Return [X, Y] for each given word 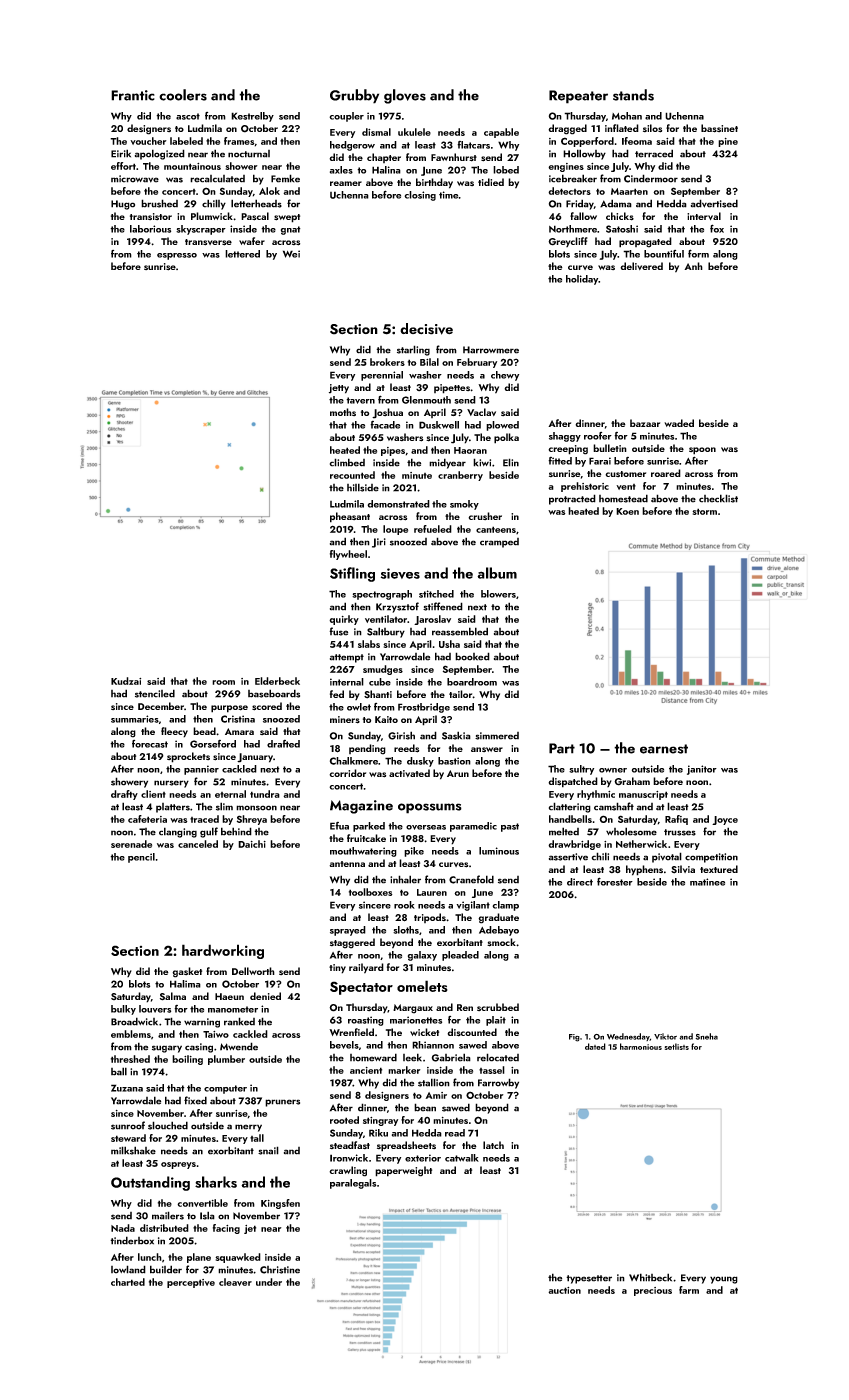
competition [711, 858]
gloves [405, 96]
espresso [177, 256]
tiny [337, 969]
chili [600, 856]
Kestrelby [252, 117]
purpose [229, 709]
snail [268, 1150]
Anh [693, 266]
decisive [426, 329]
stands [633, 95]
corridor [347, 773]
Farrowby [498, 1083]
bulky [123, 1010]
